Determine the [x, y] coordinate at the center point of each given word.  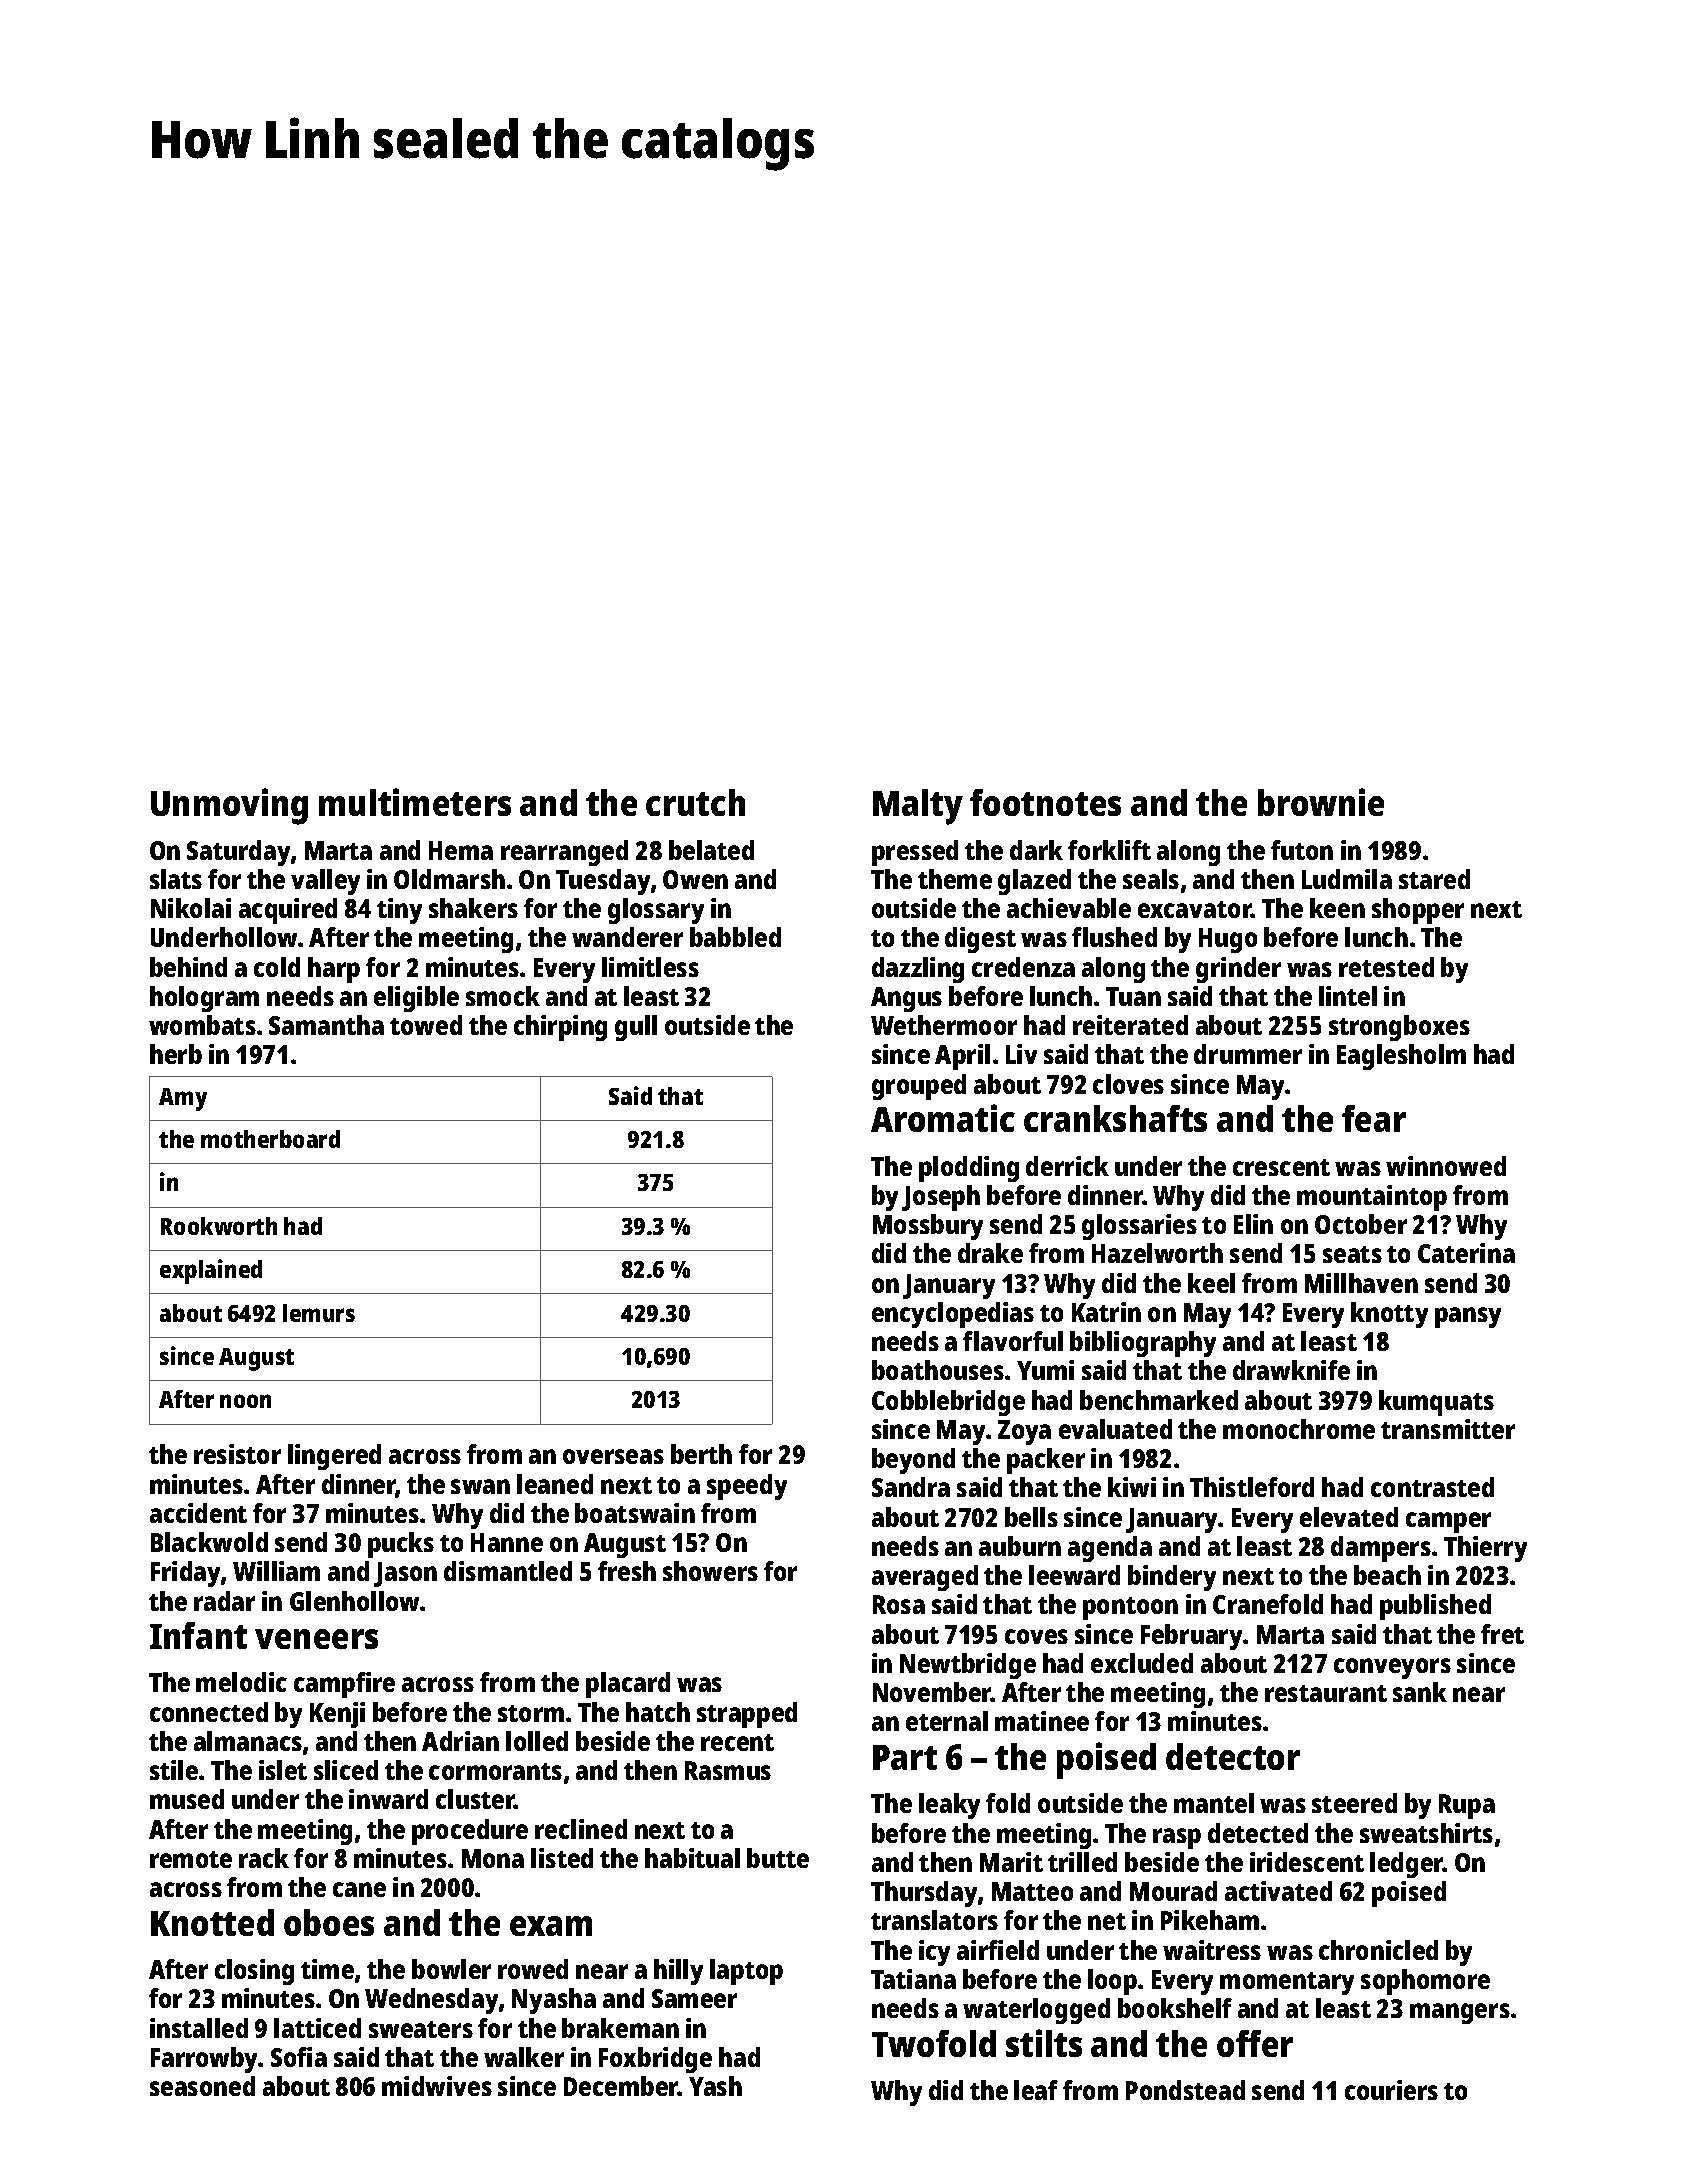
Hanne [507, 1542]
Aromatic [943, 1118]
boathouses [938, 1370]
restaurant [1326, 1693]
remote [191, 1859]
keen [1337, 908]
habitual [692, 1858]
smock [503, 996]
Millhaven [1361, 1283]
